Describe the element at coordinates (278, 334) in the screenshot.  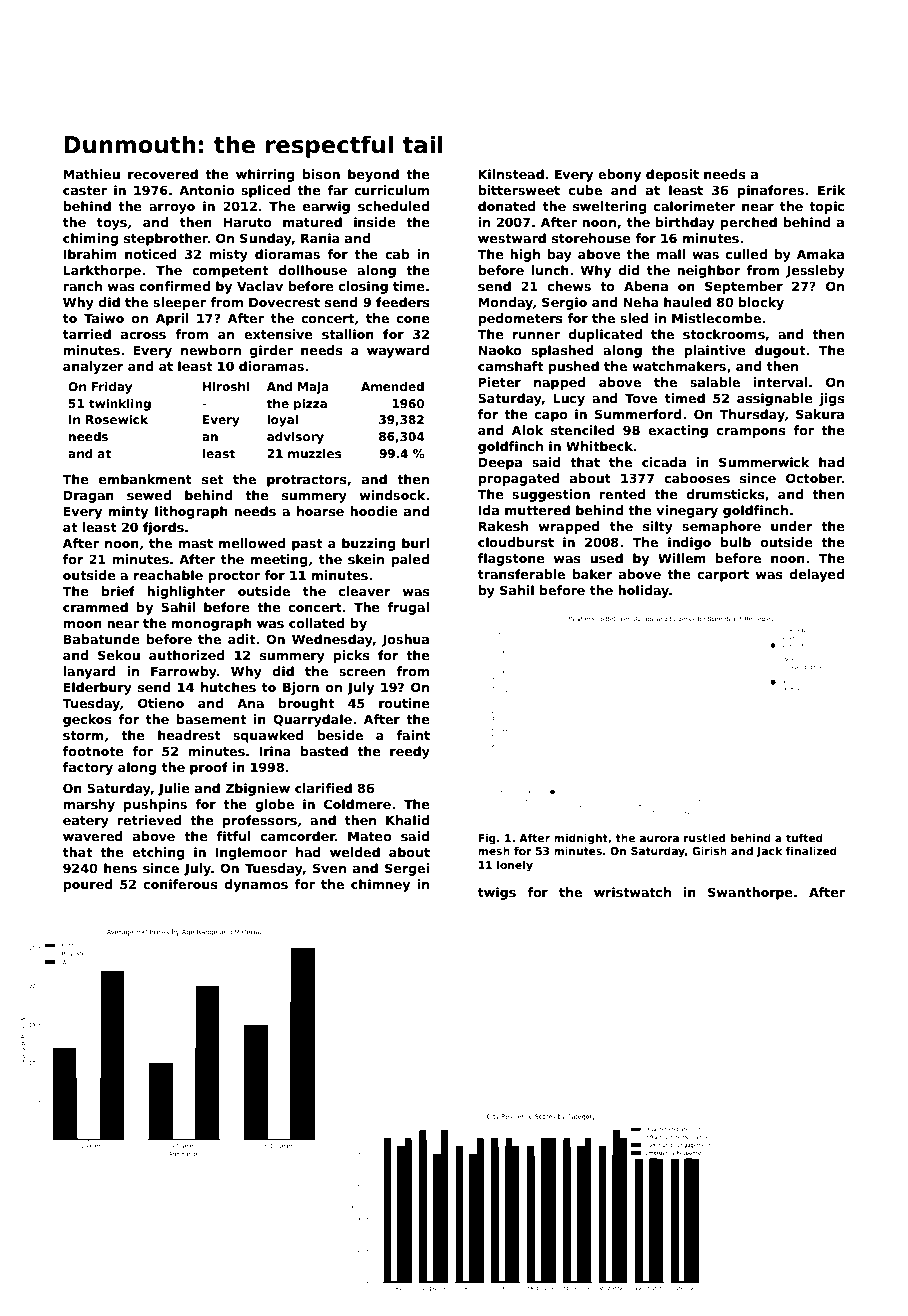
I see `extensive` at that location.
